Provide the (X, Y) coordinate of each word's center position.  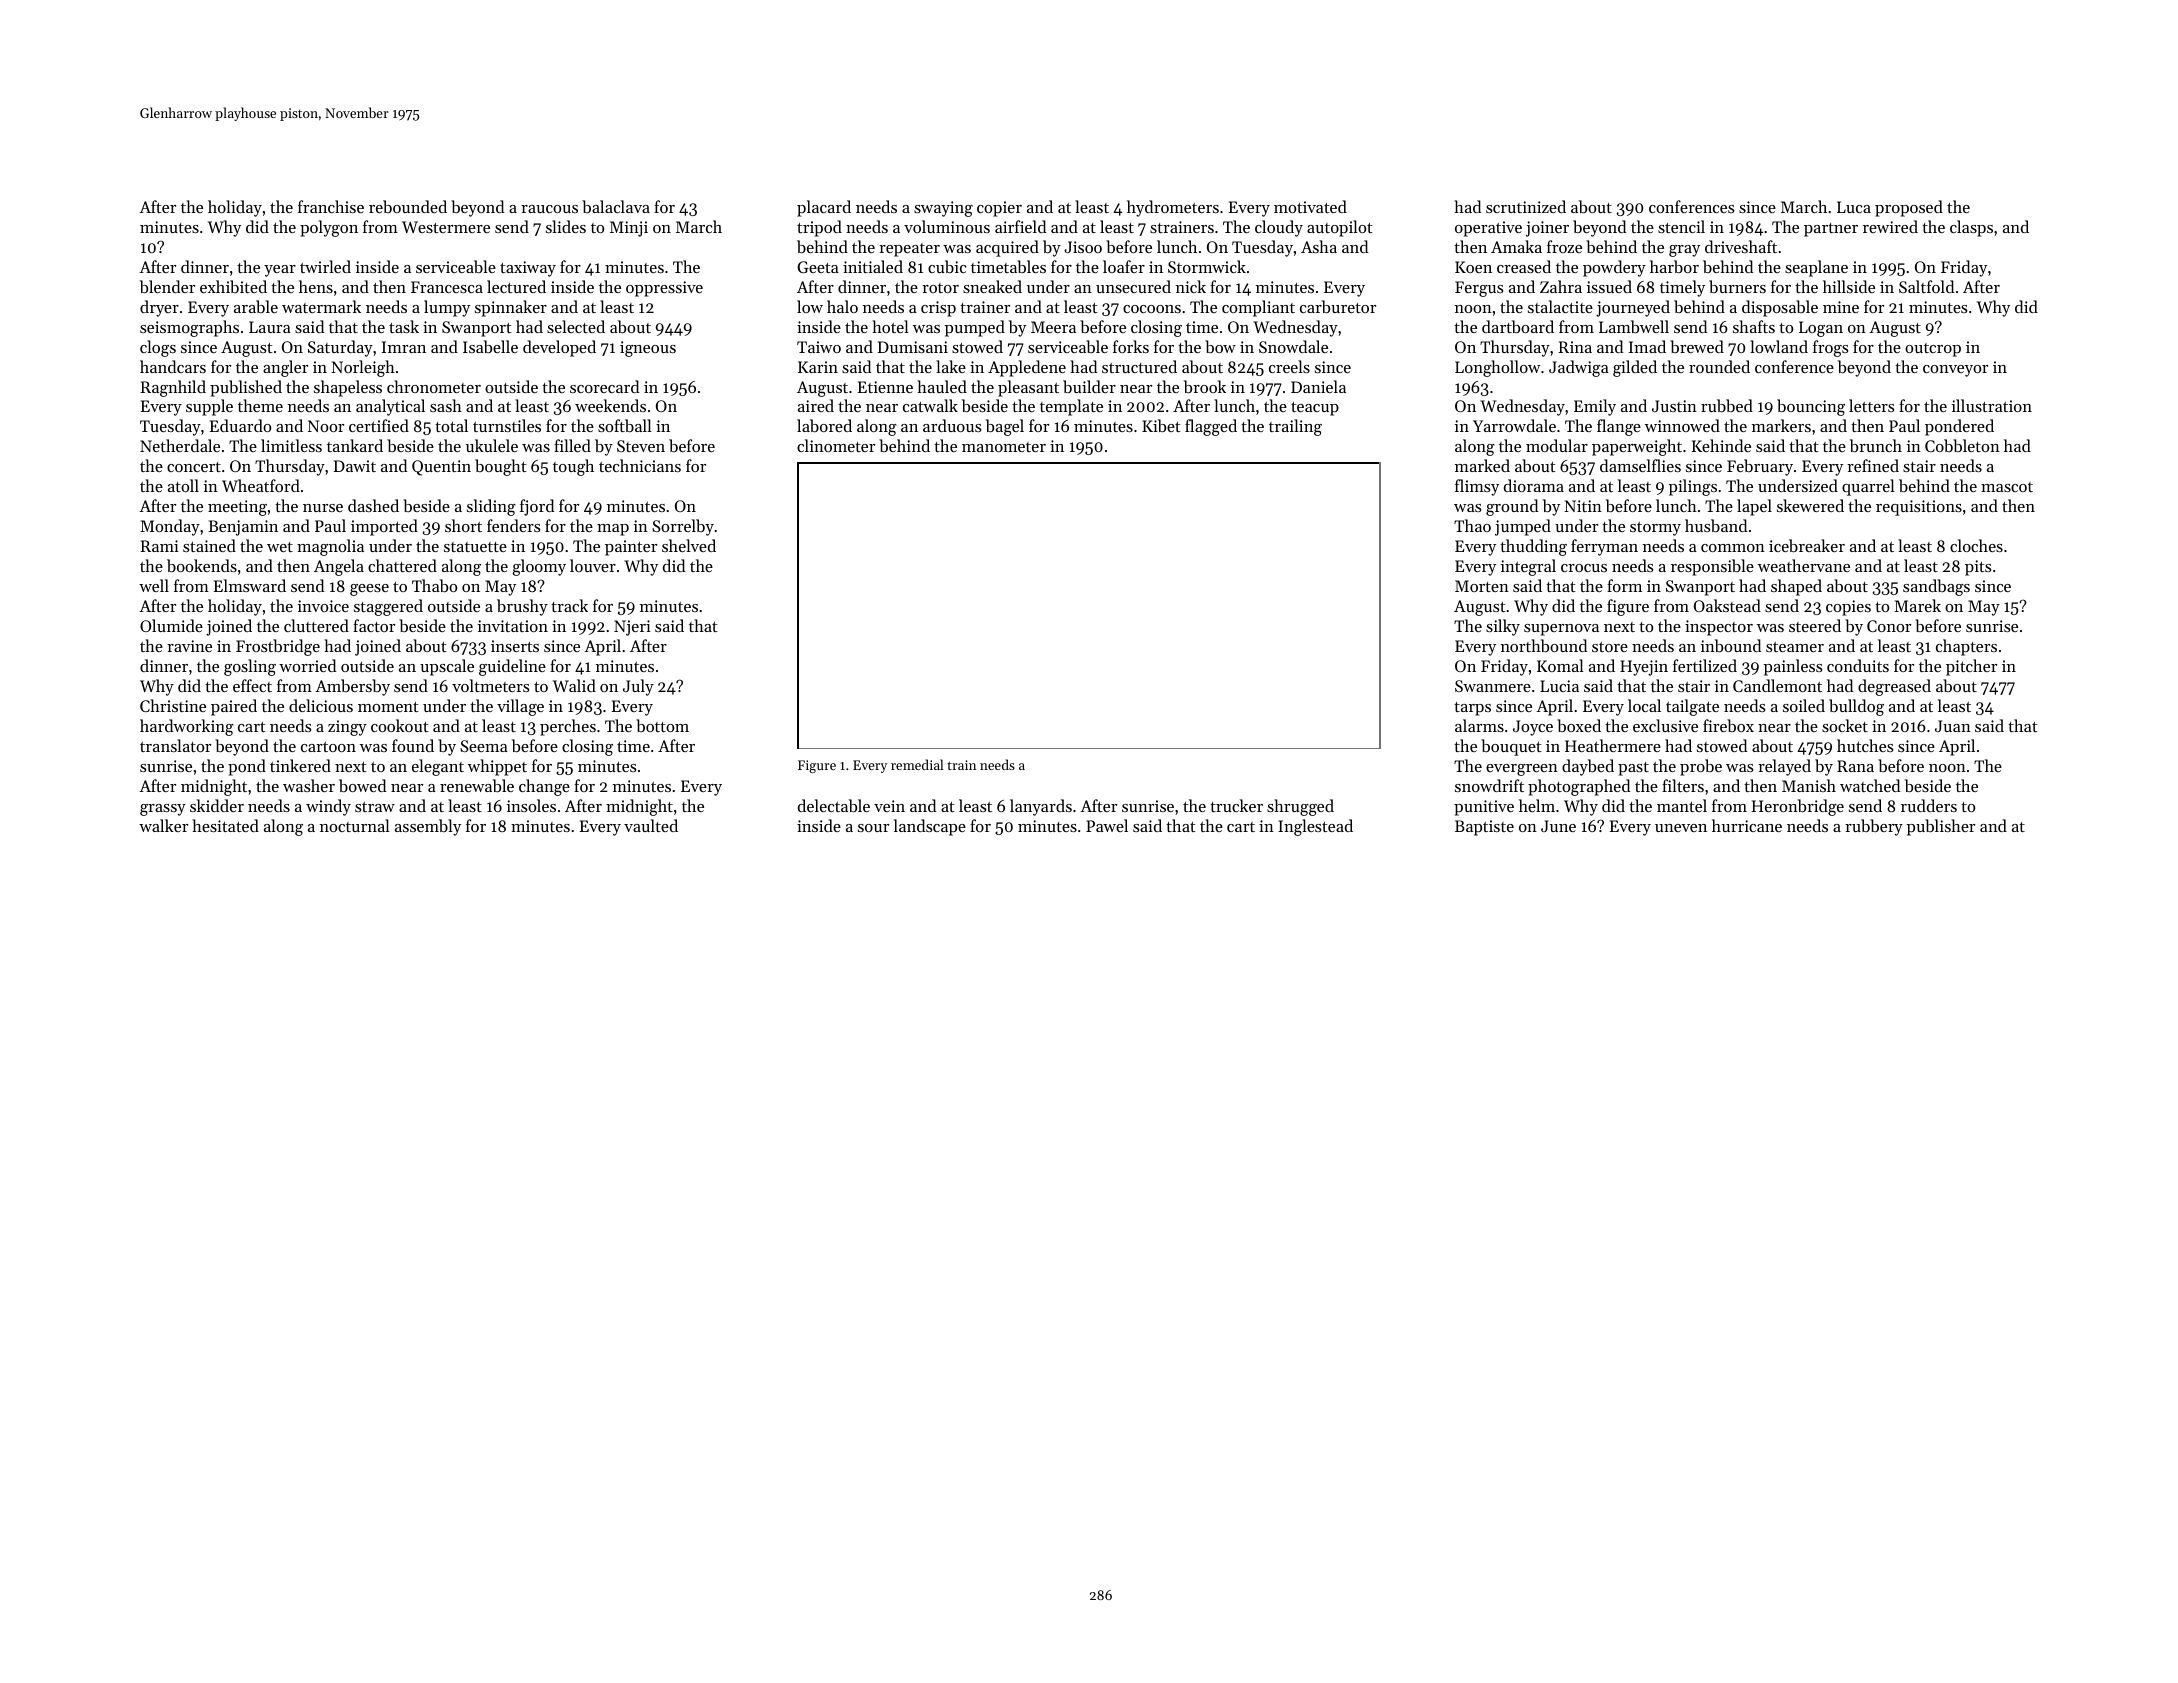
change (544, 787)
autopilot (1340, 228)
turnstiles (507, 425)
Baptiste (1484, 828)
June (1558, 826)
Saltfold (1926, 286)
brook (1205, 386)
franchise (331, 206)
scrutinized (1526, 206)
